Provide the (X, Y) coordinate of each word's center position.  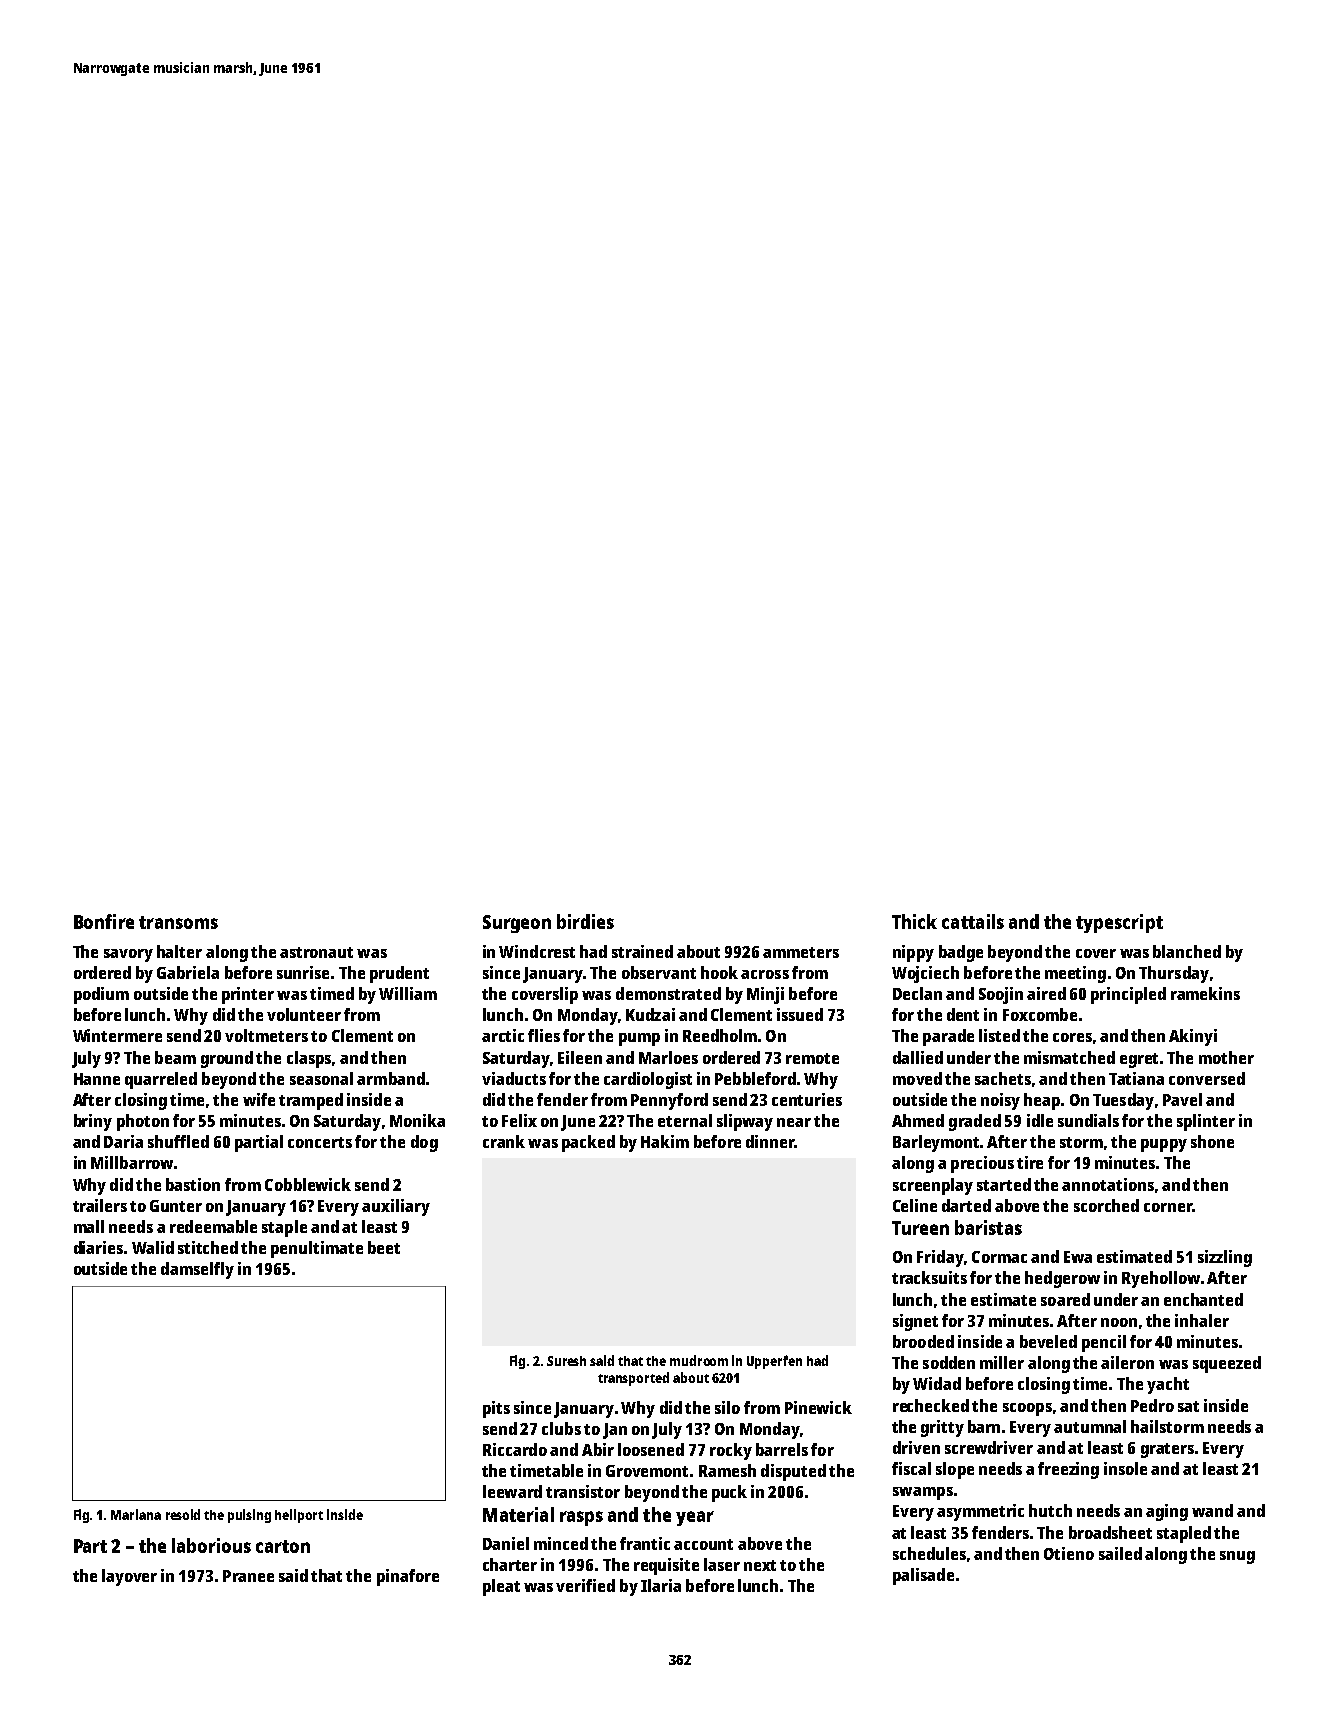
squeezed (1227, 1364)
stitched (208, 1247)
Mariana (136, 1514)
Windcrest (537, 951)
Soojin (1001, 995)
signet (915, 1322)
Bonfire (104, 921)
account (703, 1544)
